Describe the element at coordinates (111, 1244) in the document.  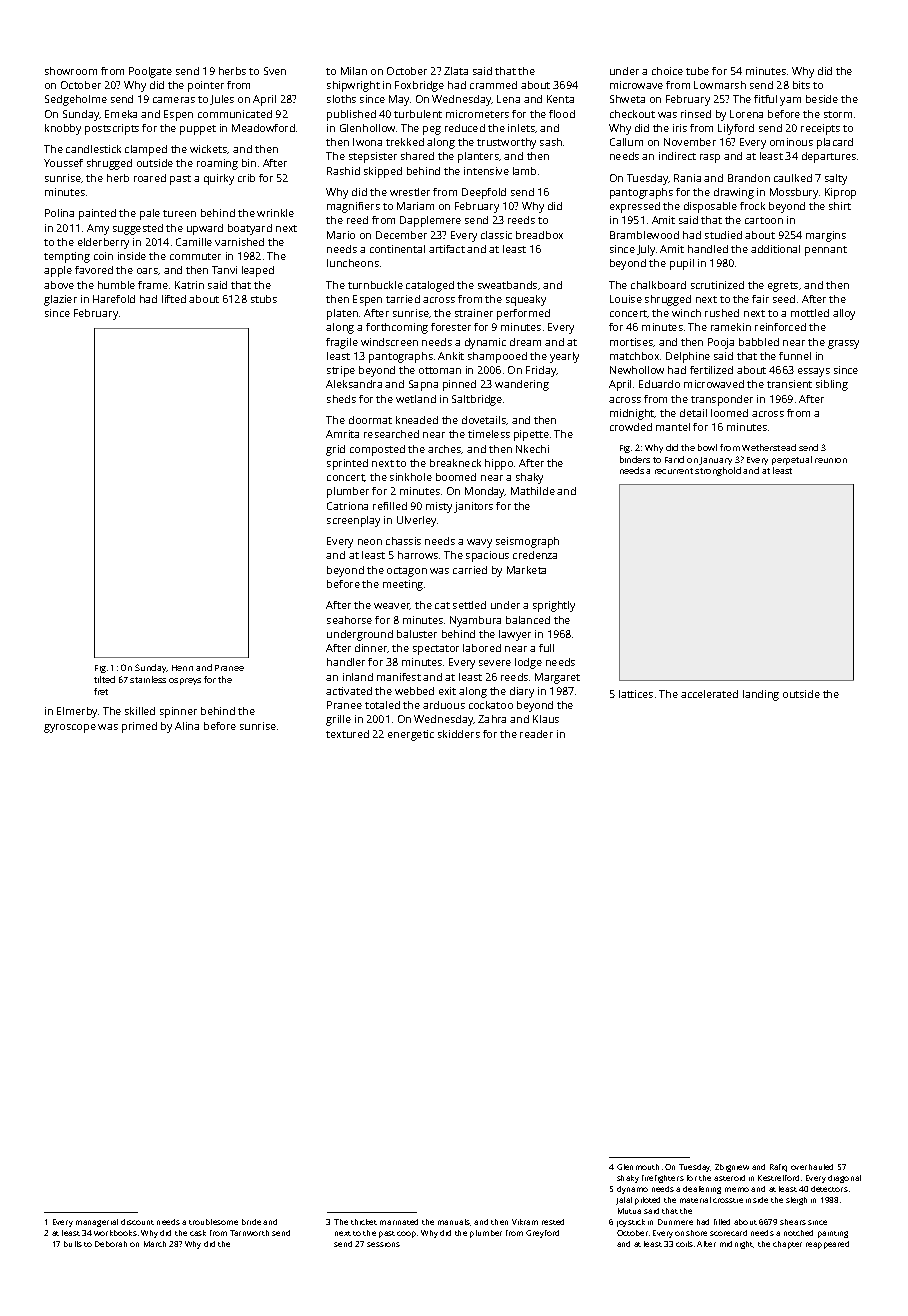
I see `Deborah` at that location.
